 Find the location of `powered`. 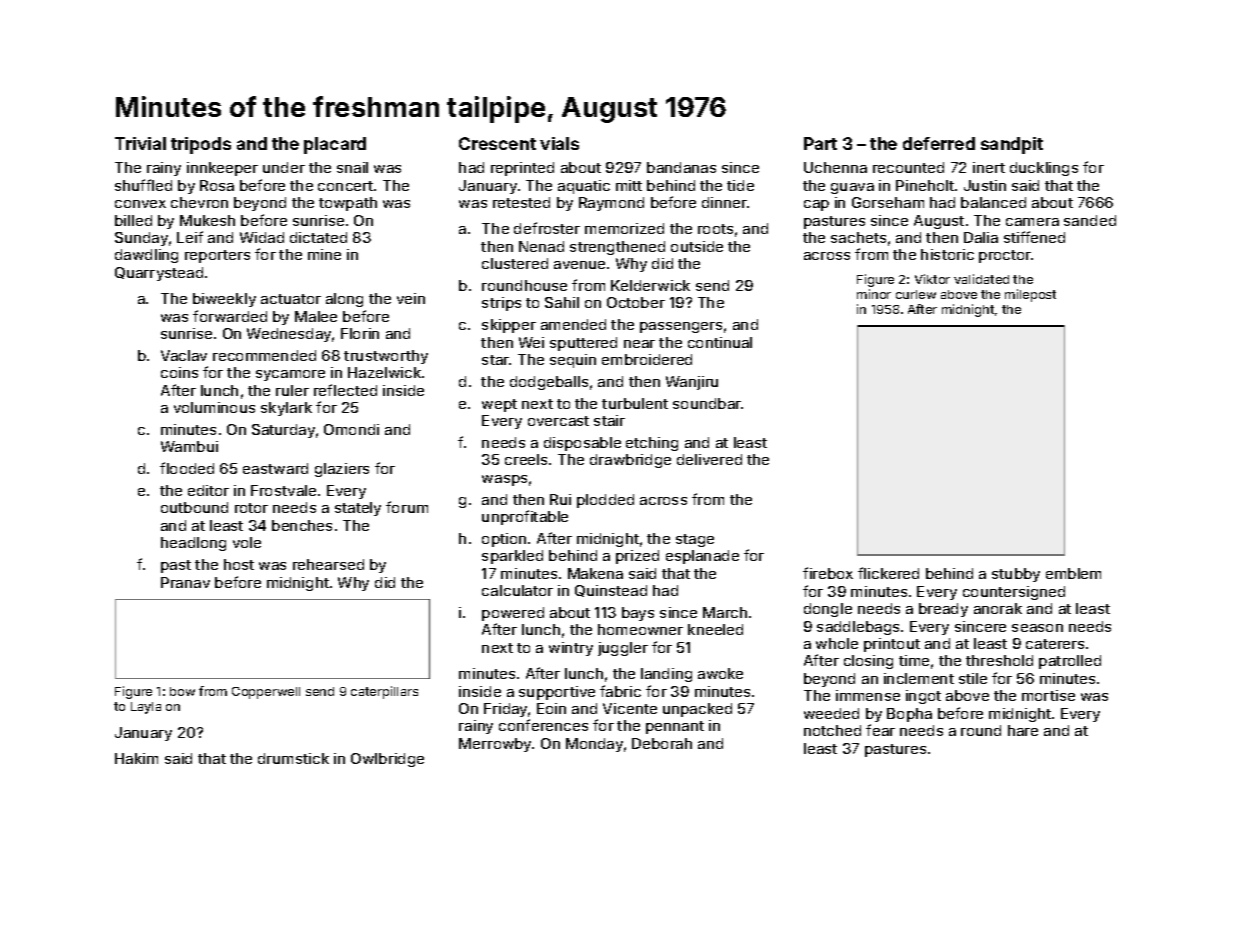

powered is located at coordinates (513, 614).
